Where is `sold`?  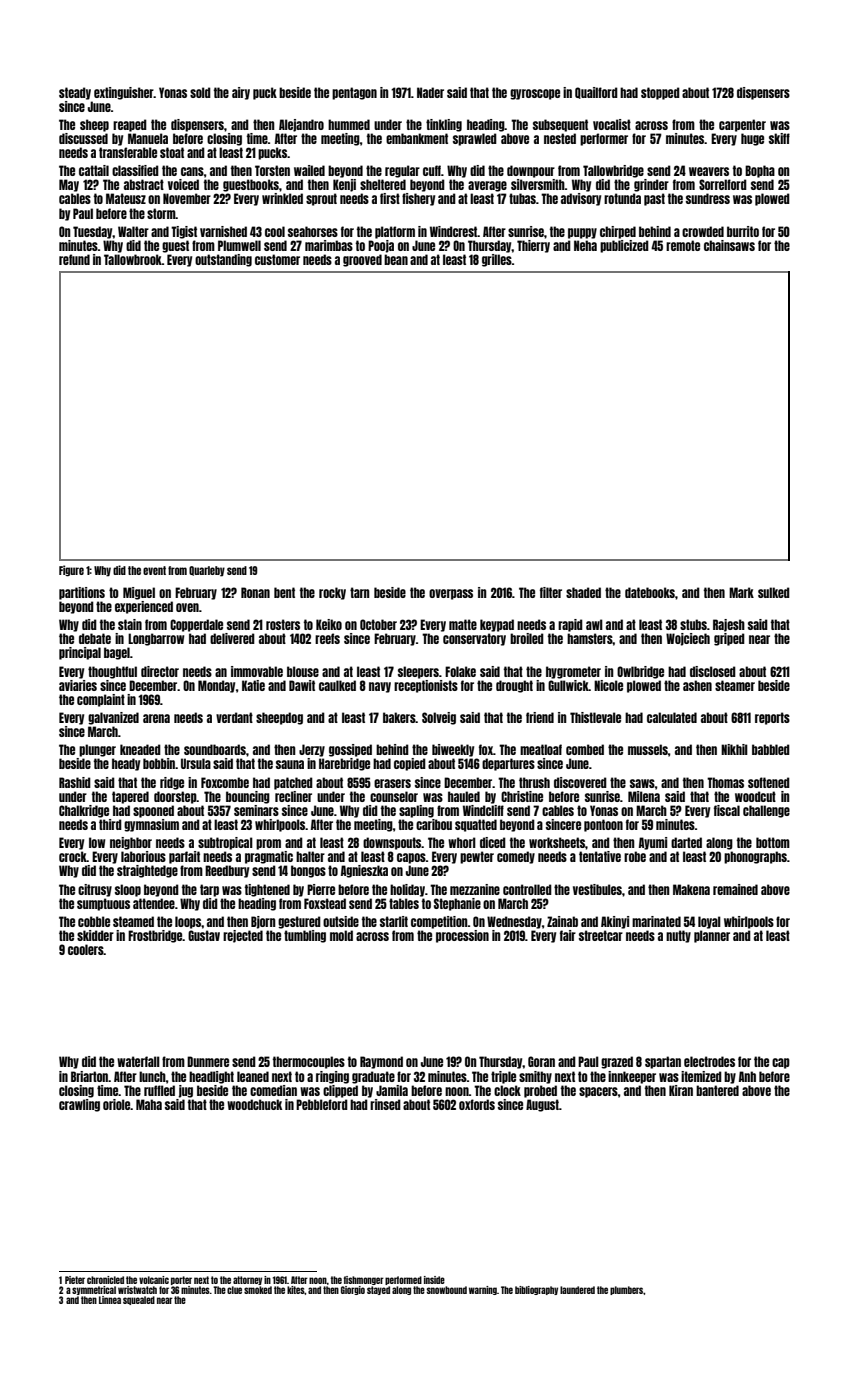
sold is located at coordinates (200, 92).
